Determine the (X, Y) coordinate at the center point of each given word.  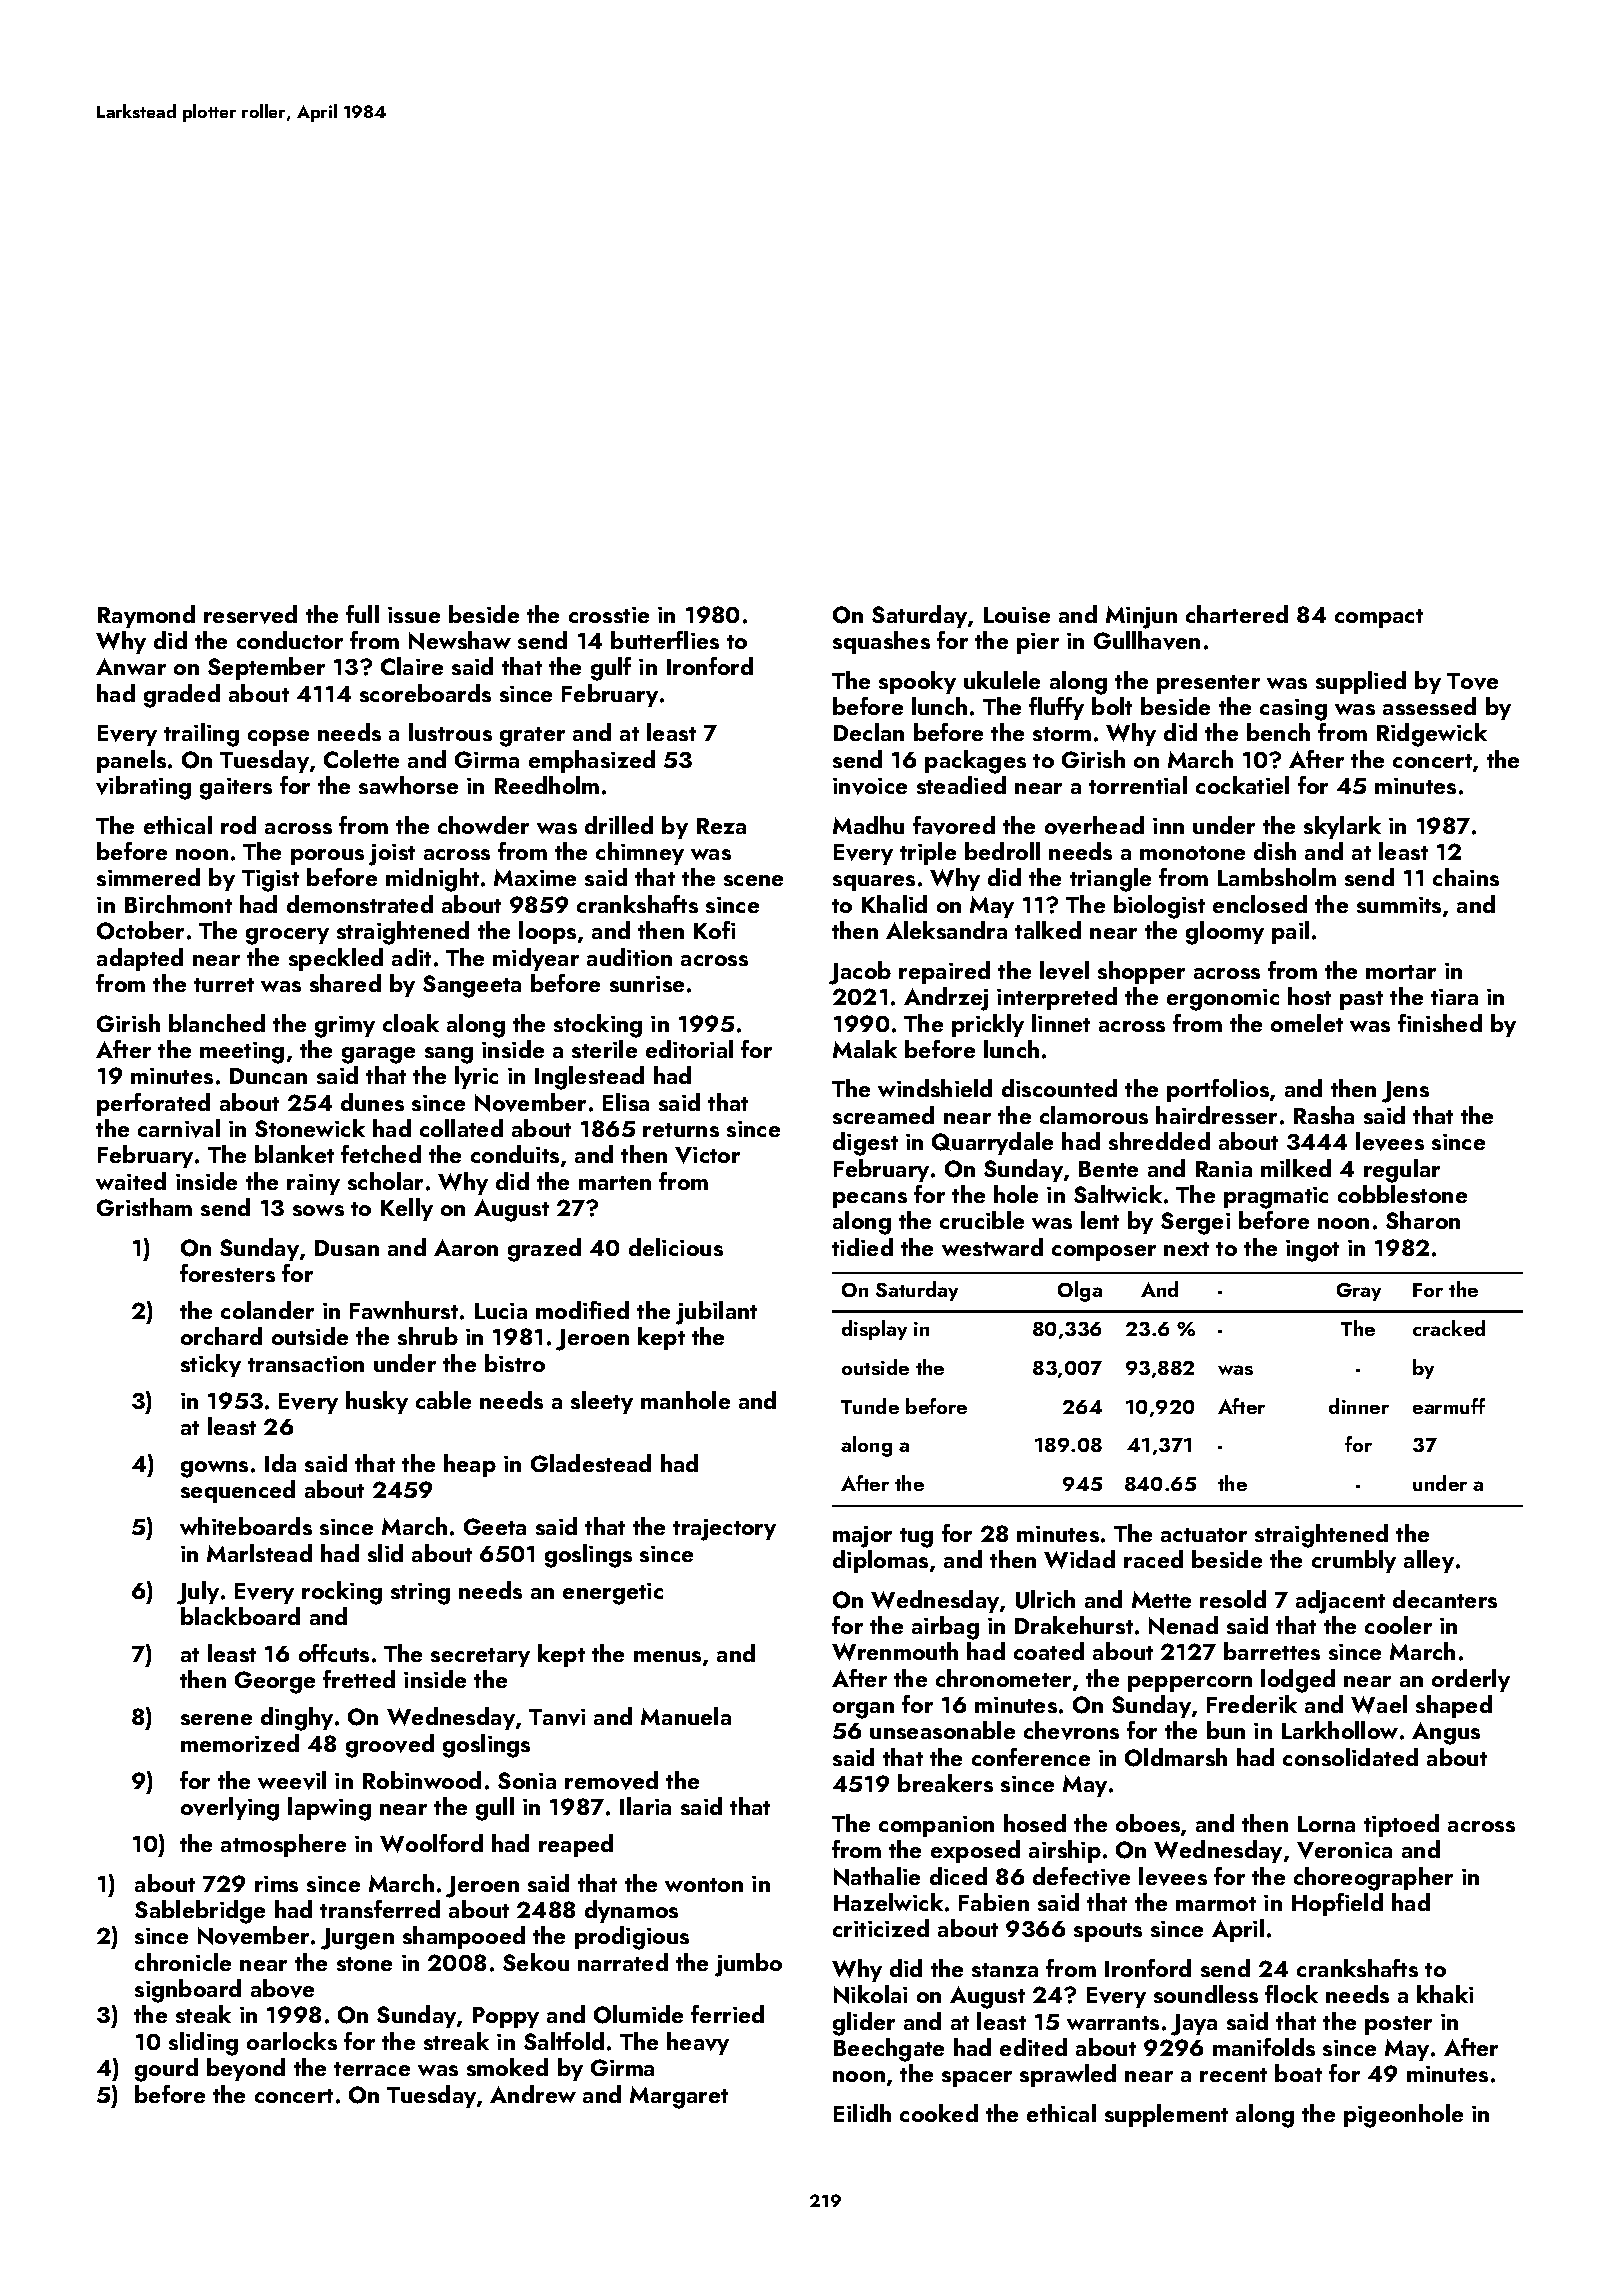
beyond (246, 2069)
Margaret (679, 2097)
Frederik (1252, 1704)
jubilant (716, 1313)
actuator (1204, 1535)
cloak (411, 1023)
